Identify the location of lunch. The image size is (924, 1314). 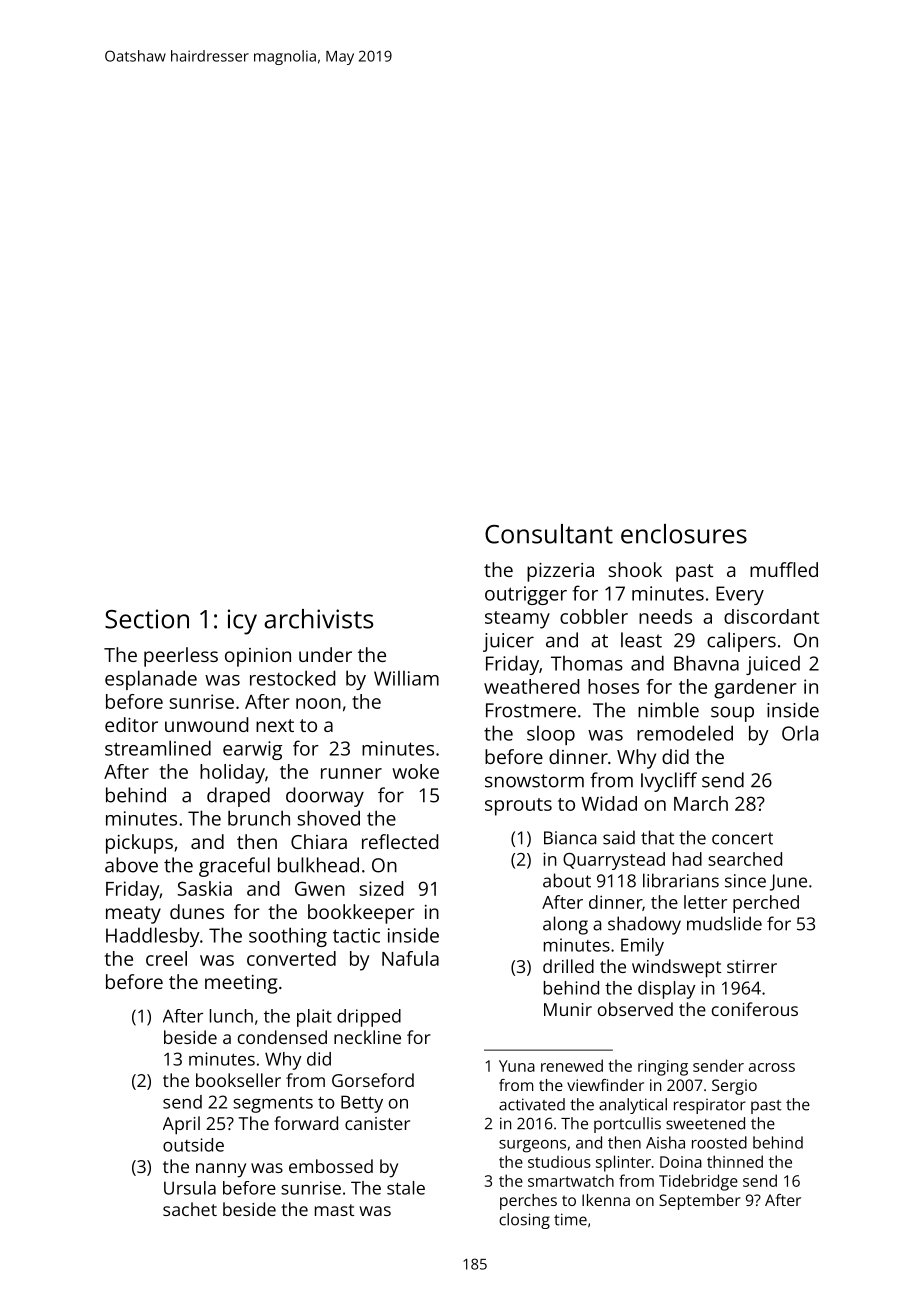
(231, 1016).
